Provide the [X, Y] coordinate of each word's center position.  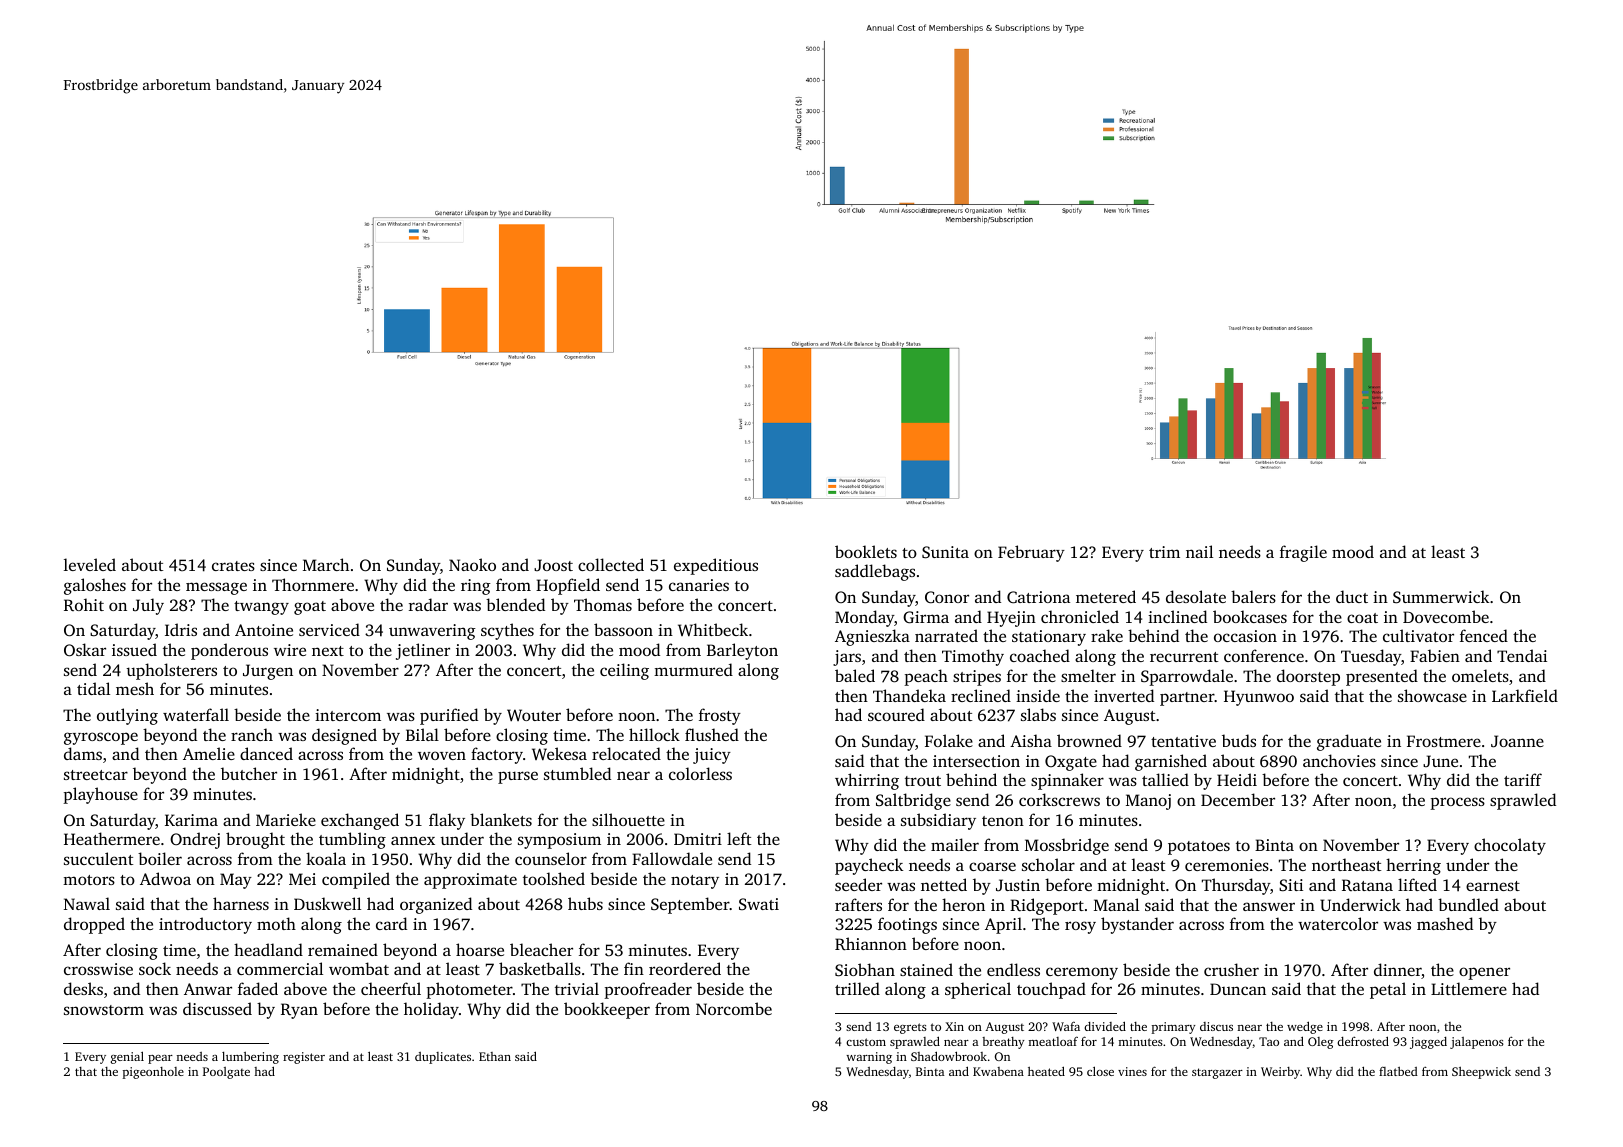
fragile [1303, 553]
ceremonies [1227, 865]
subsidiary [938, 821]
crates [233, 566]
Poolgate [226, 1073]
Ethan [495, 1056]
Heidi [1237, 779]
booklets [866, 551]
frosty [720, 716]
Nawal [87, 903]
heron [963, 904]
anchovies [1339, 760]
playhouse [100, 795]
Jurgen [268, 672]
